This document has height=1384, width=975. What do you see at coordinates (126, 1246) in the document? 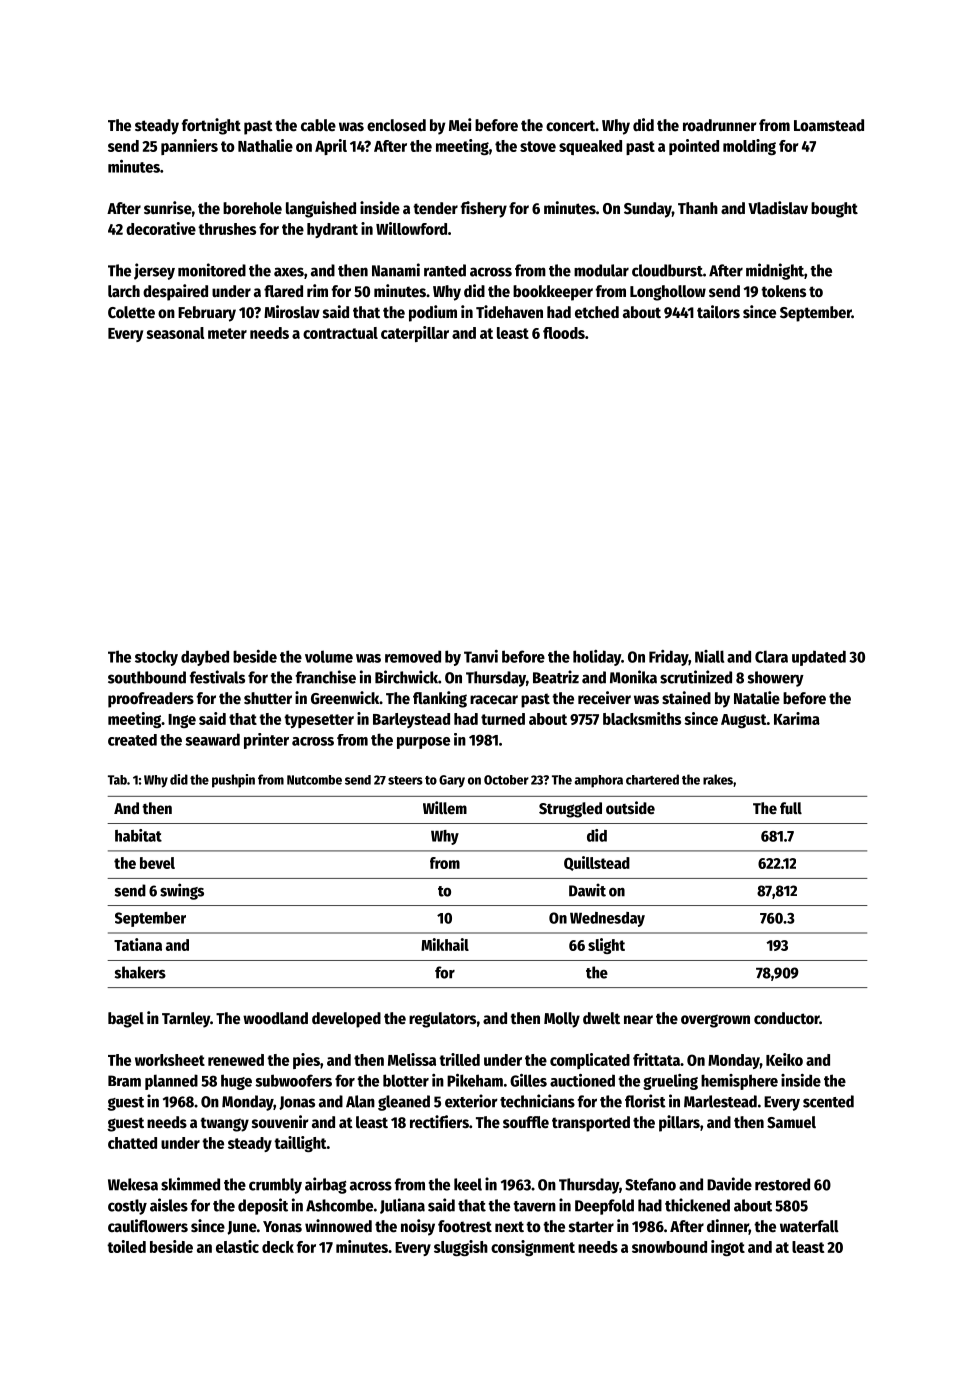
I see `toiled` at bounding box center [126, 1246].
